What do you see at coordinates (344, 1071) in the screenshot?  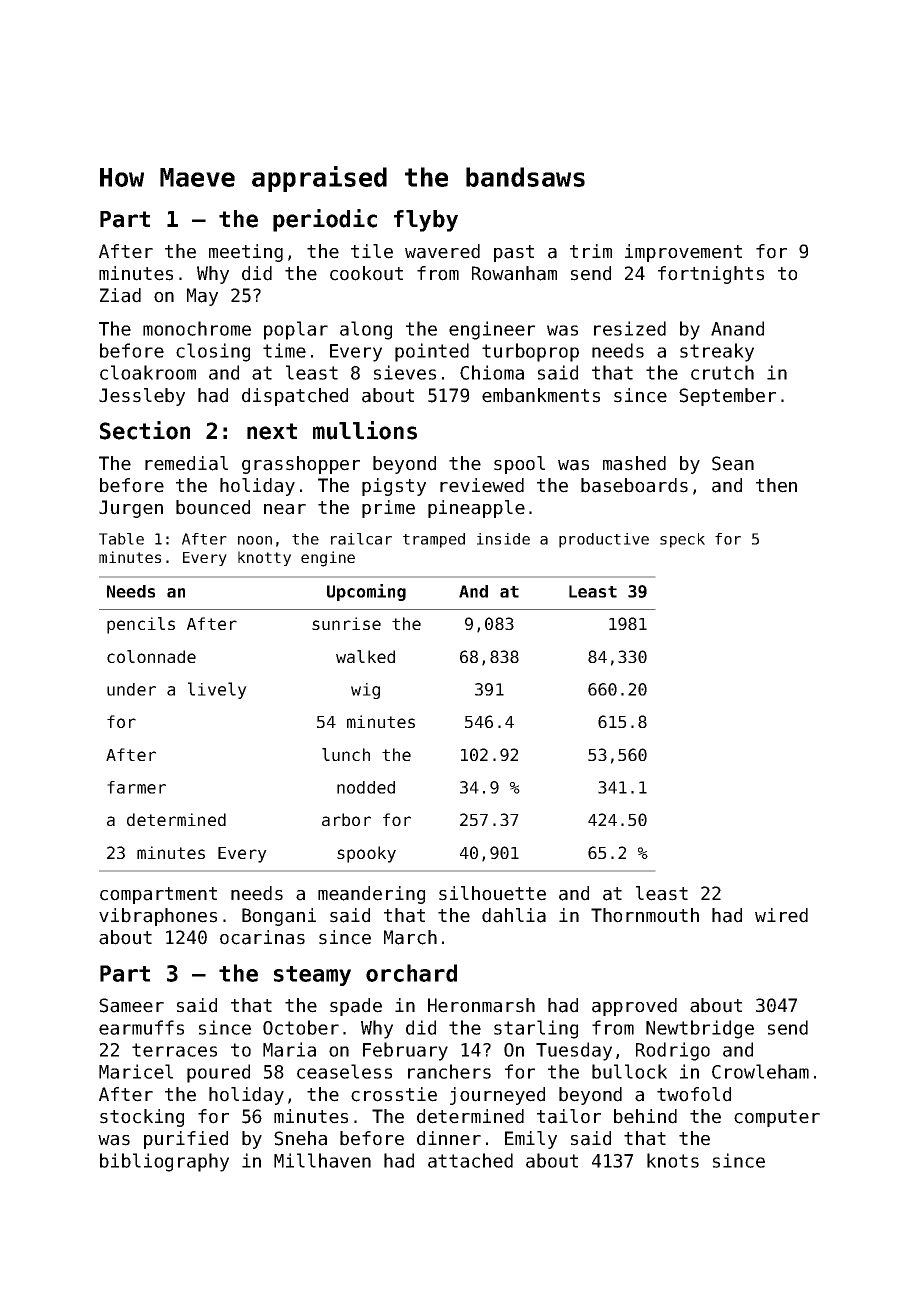 I see `ceaseless` at bounding box center [344, 1071].
